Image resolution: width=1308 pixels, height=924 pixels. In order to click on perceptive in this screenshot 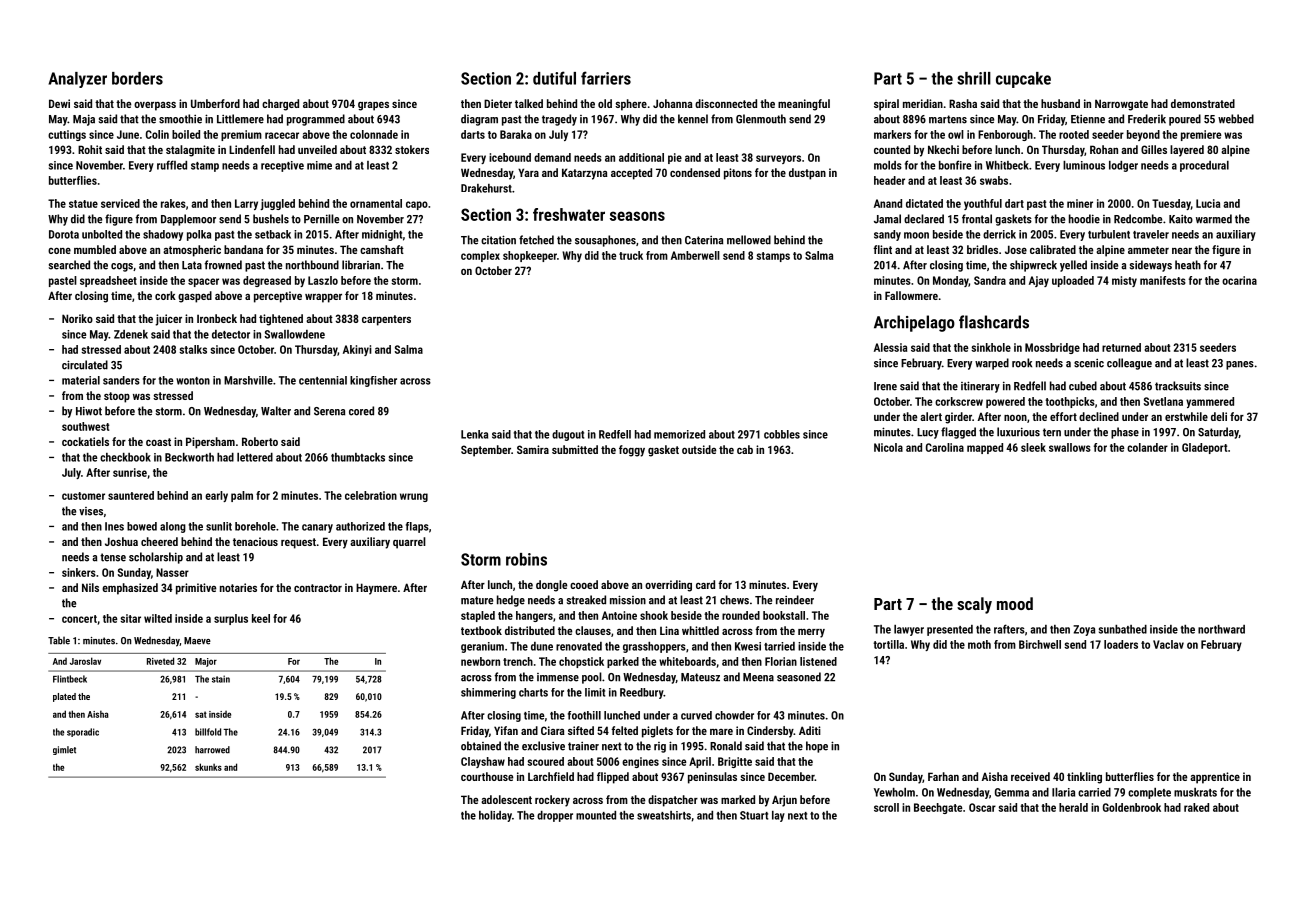, I will do `click(278, 297)`.
